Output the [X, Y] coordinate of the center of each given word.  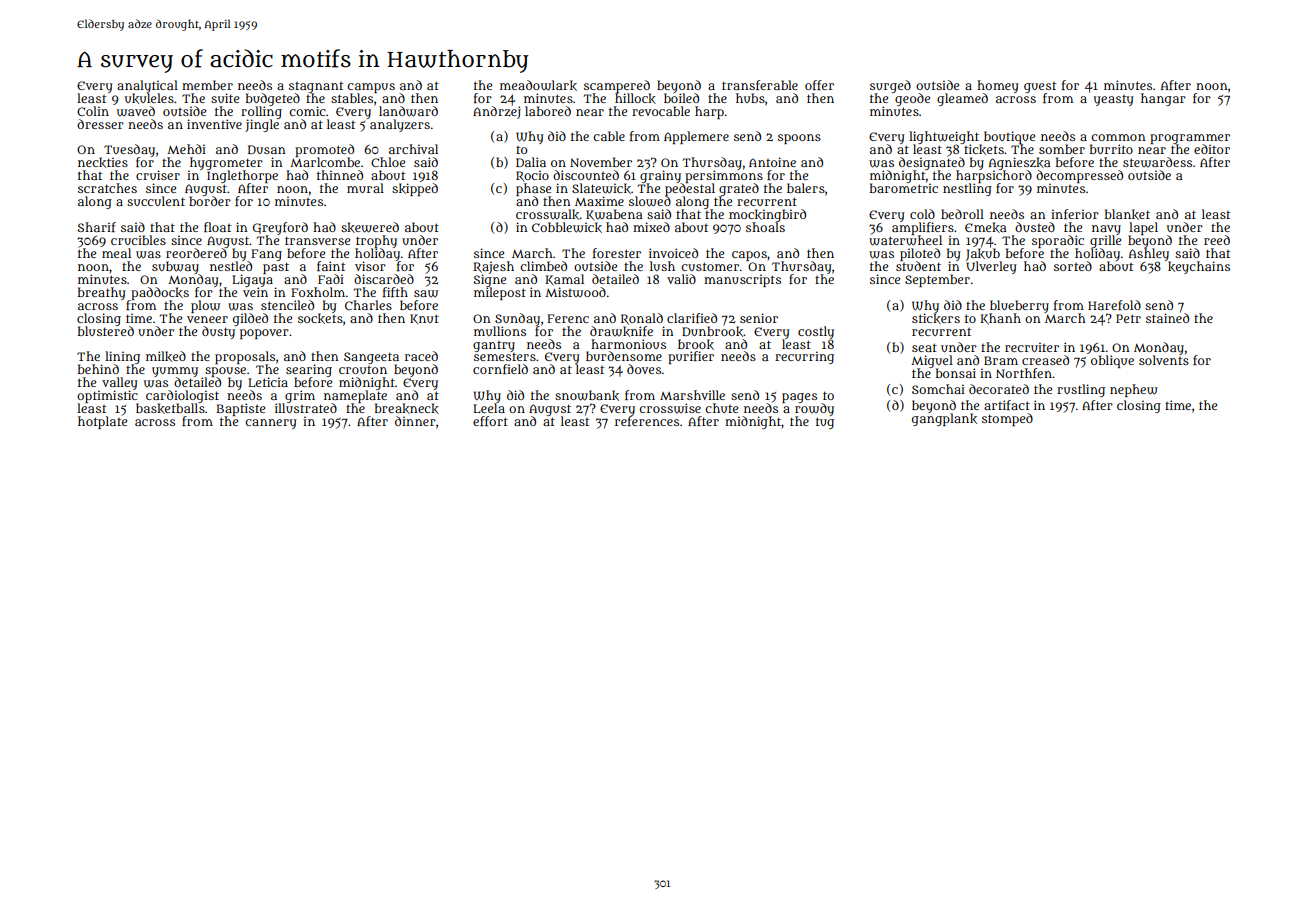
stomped [1007, 419]
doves [644, 369]
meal [116, 253]
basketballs [170, 409]
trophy [376, 241]
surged [890, 86]
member [207, 85]
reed [1217, 240]
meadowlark [538, 85]
